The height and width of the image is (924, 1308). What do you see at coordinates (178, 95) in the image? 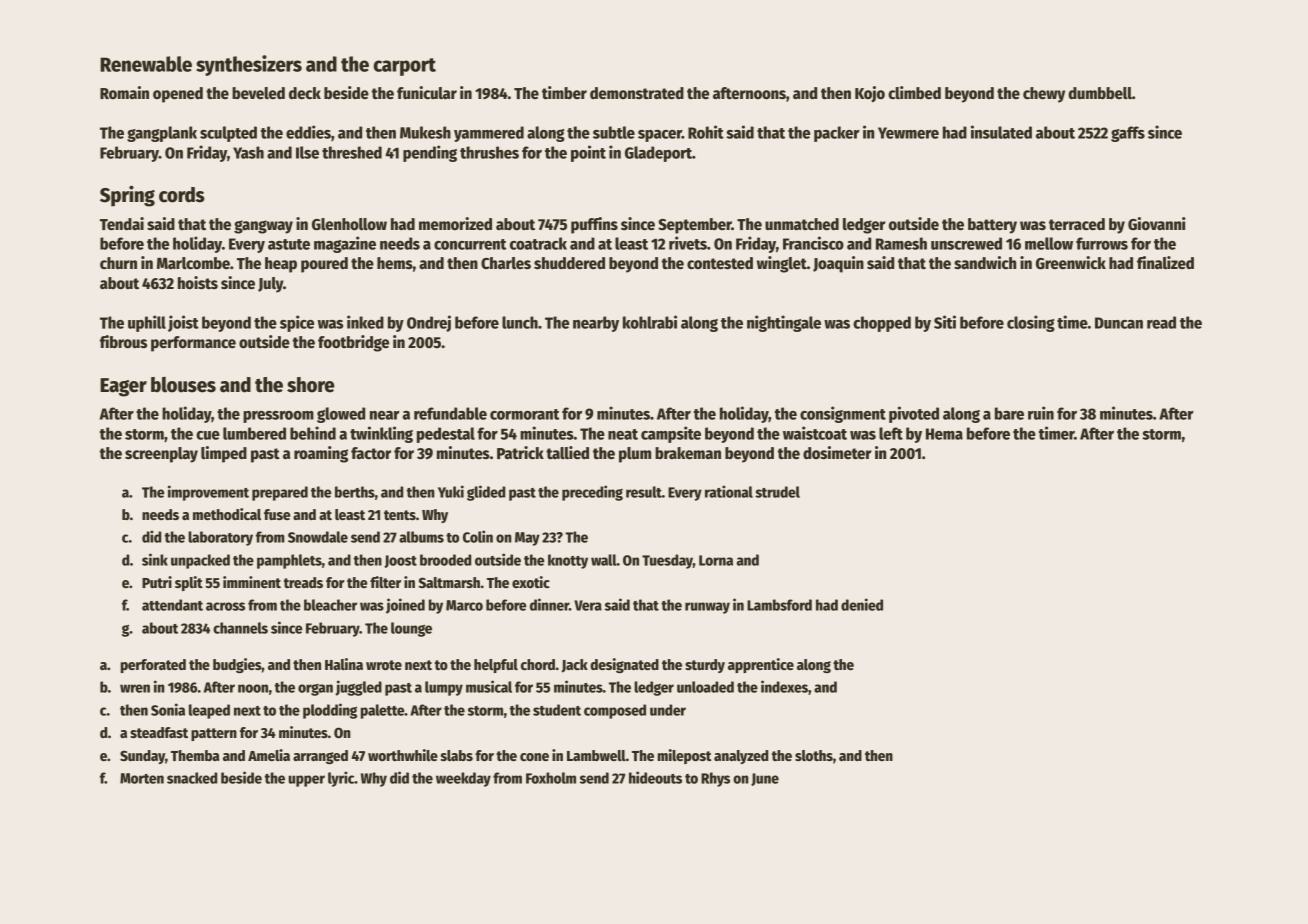
I see `opened` at bounding box center [178, 95].
